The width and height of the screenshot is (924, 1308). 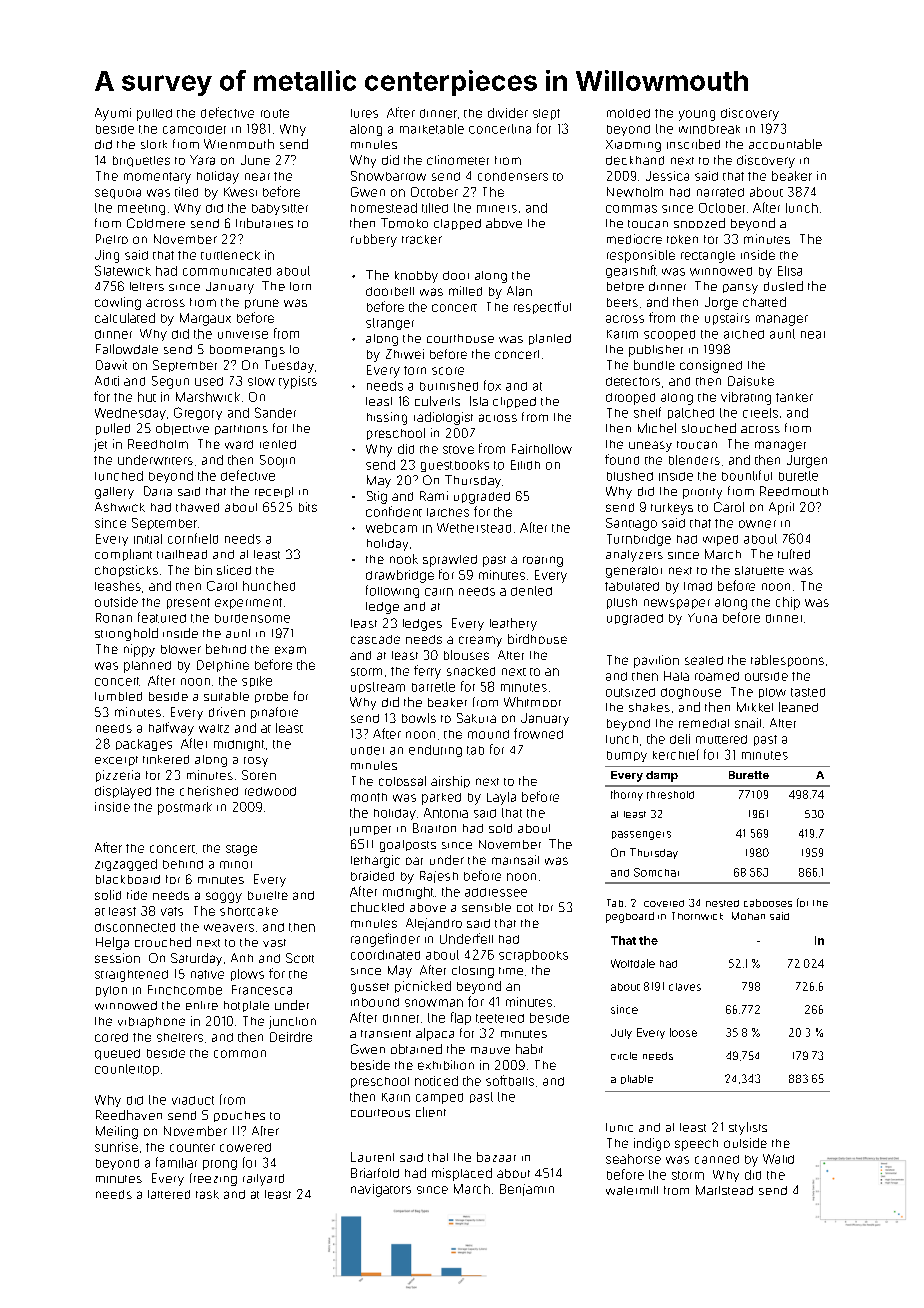 I want to click on teetered, so click(x=500, y=1018).
